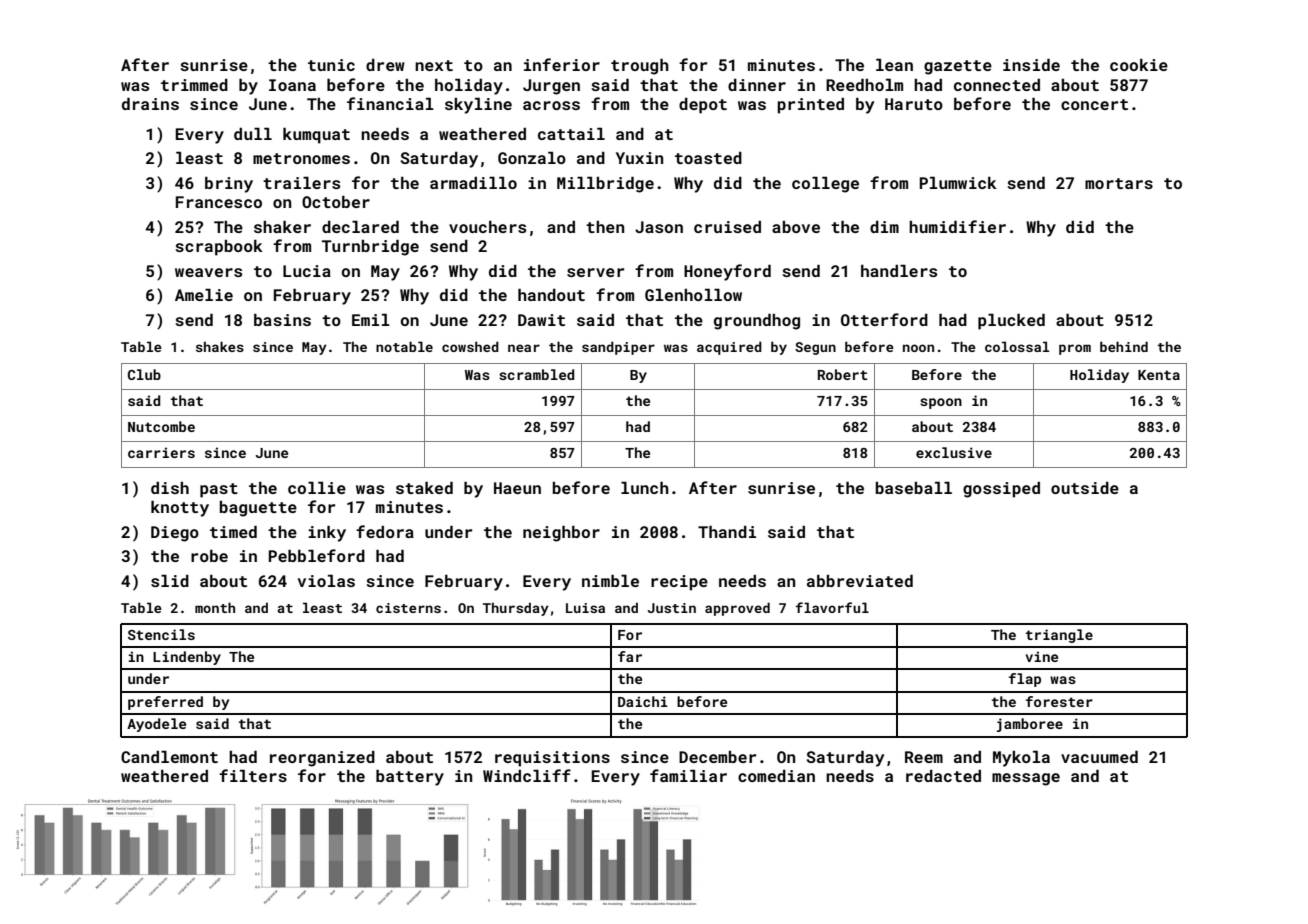  Describe the element at coordinates (532, 158) in the image. I see `Gonzalo` at that location.
